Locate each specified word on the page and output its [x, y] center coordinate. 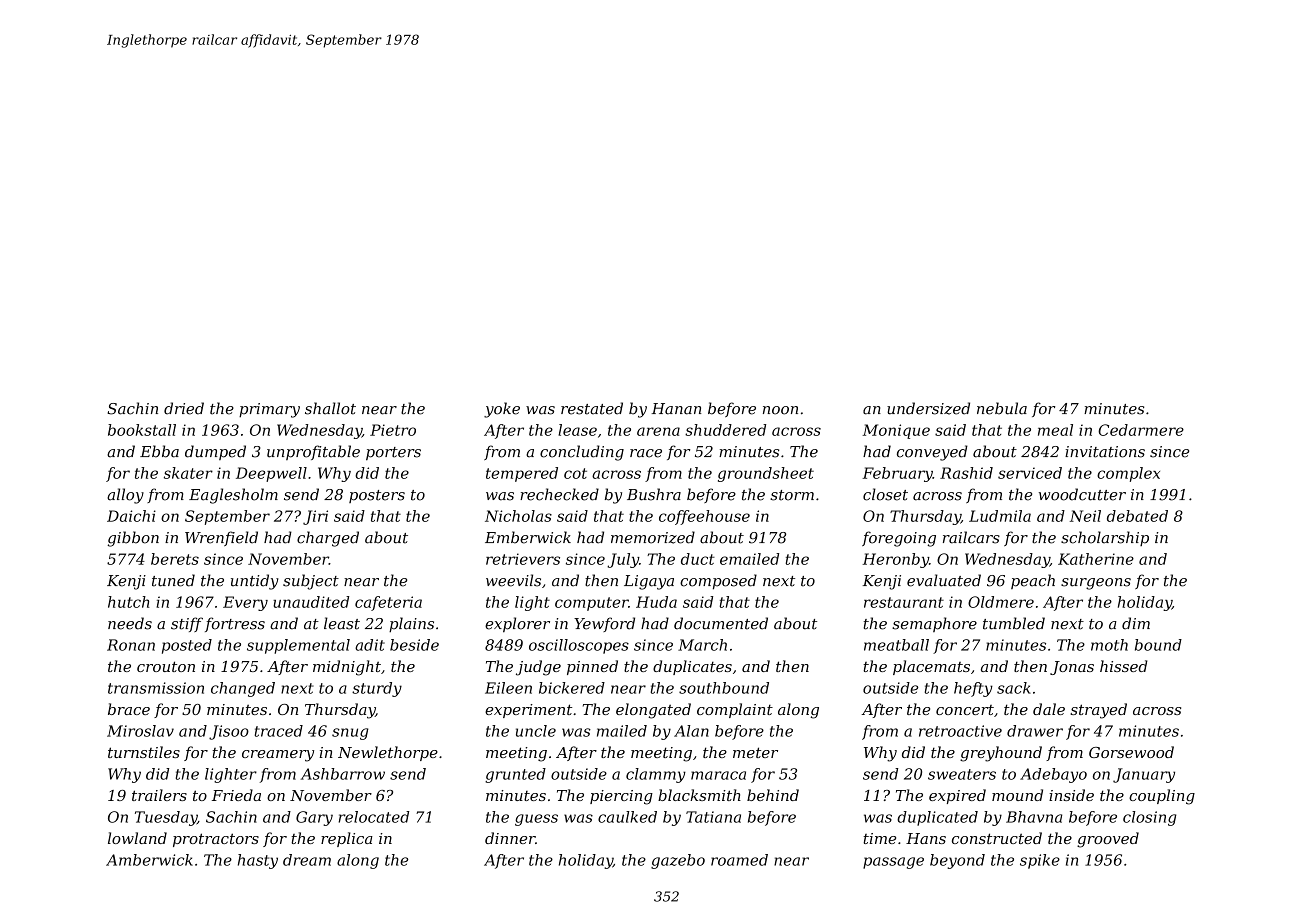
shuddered [725, 430]
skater [188, 473]
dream [307, 860]
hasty [258, 861]
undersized [928, 408]
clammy [656, 775]
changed [243, 689]
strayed [1098, 711]
